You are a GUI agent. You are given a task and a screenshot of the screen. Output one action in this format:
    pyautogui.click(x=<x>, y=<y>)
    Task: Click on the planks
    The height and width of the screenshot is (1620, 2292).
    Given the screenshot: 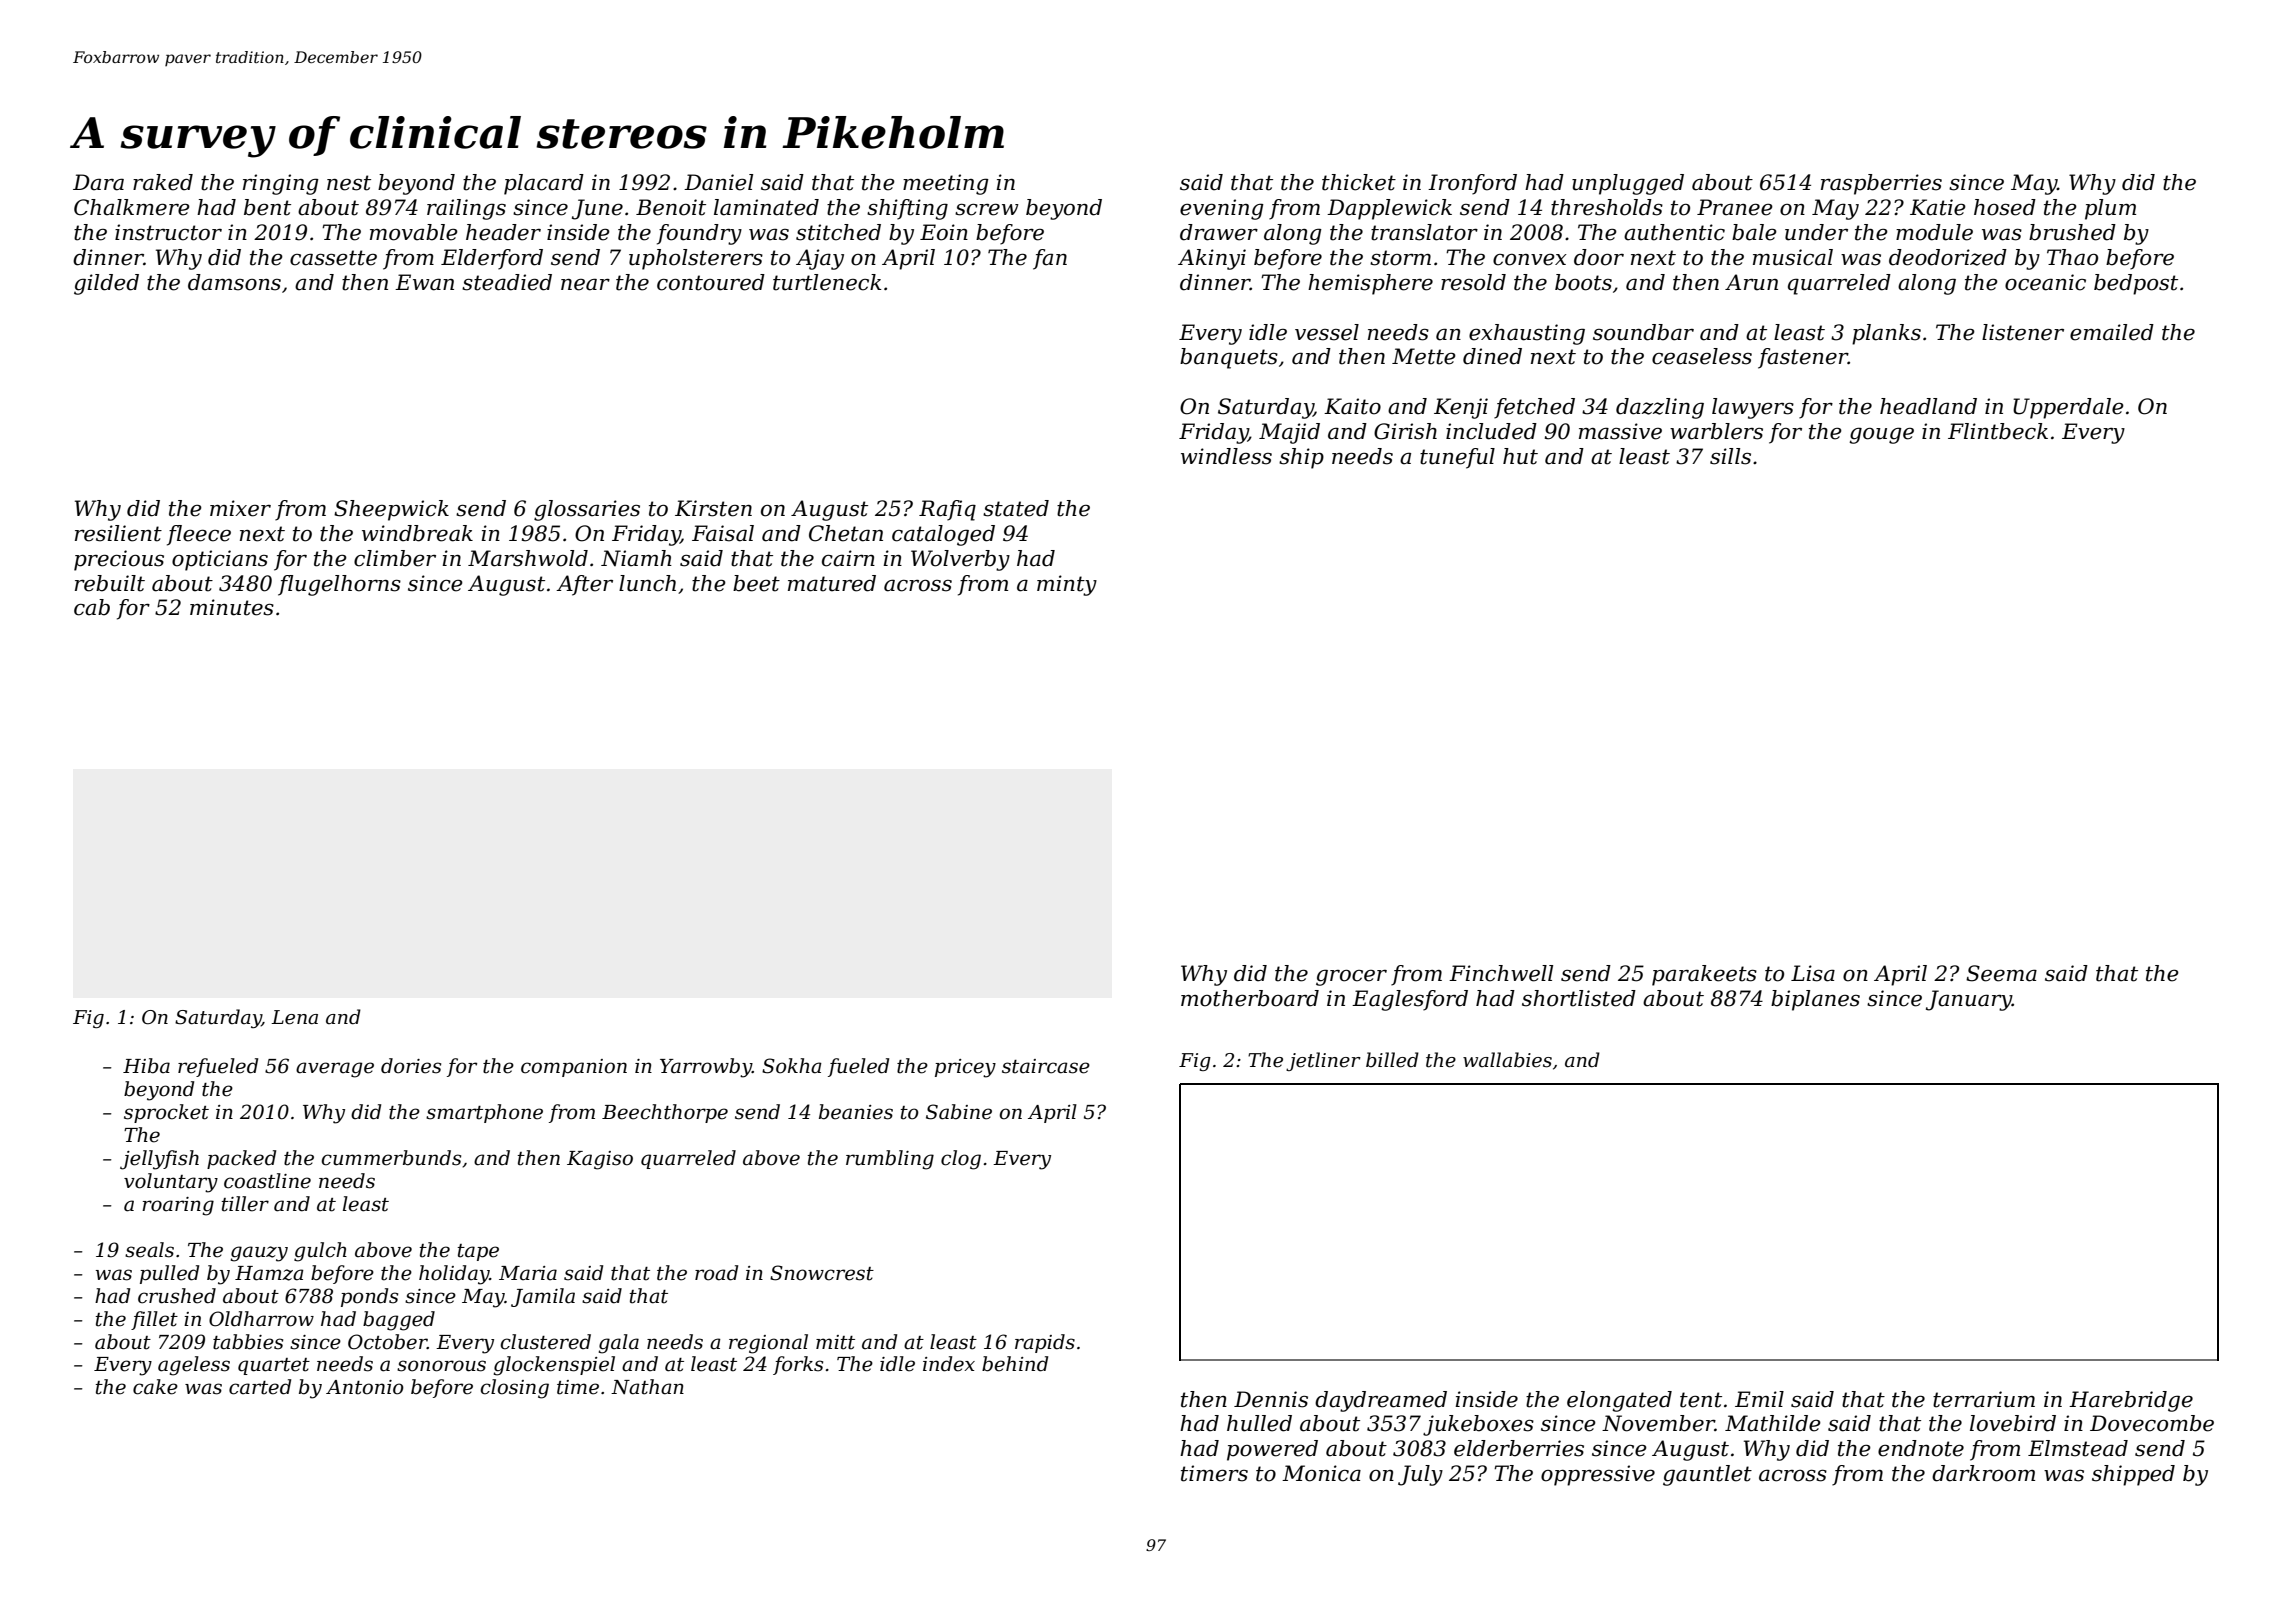 What is the action you would take?
    pyautogui.click(x=1886, y=334)
